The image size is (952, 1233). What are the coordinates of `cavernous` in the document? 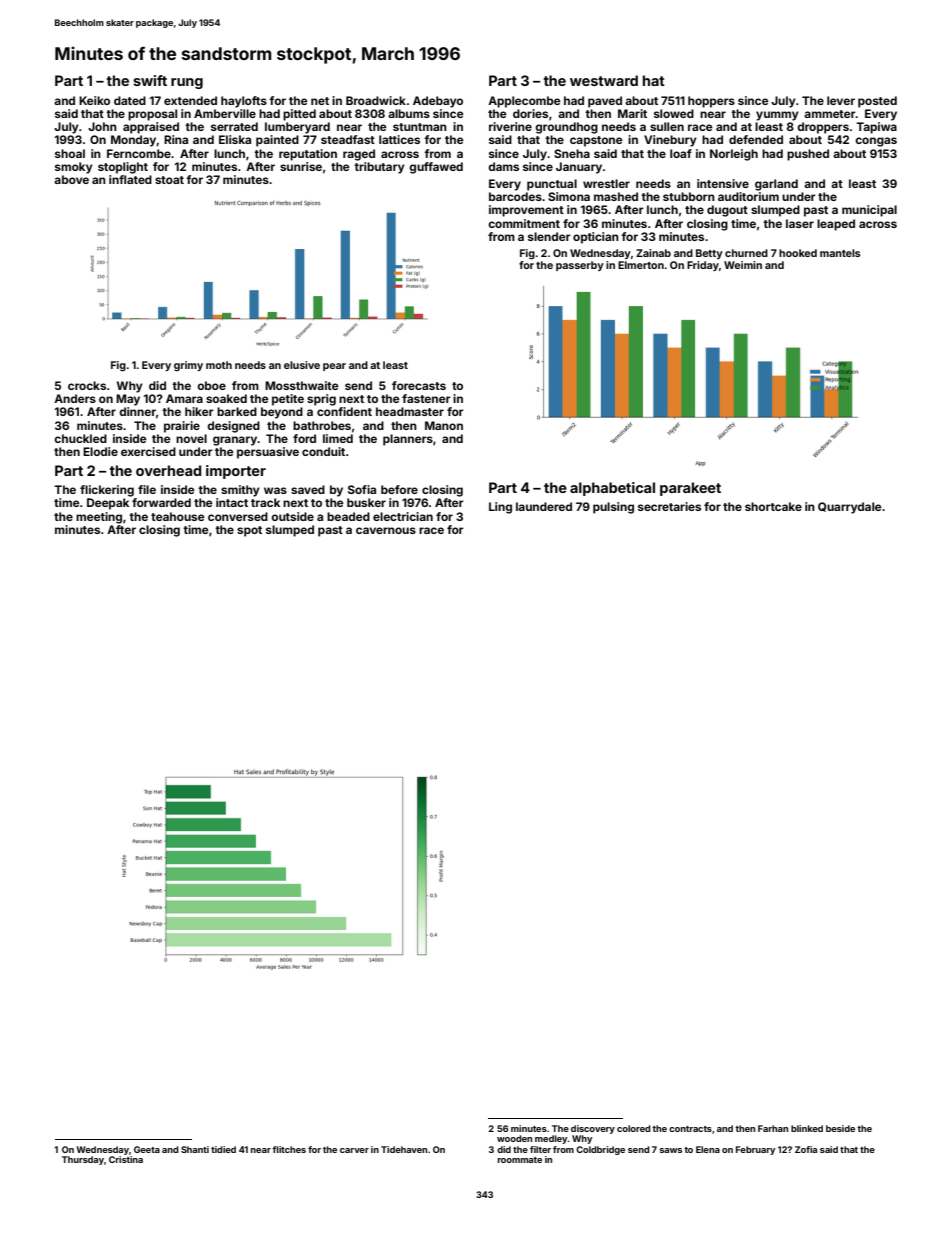 It's located at (386, 530).
